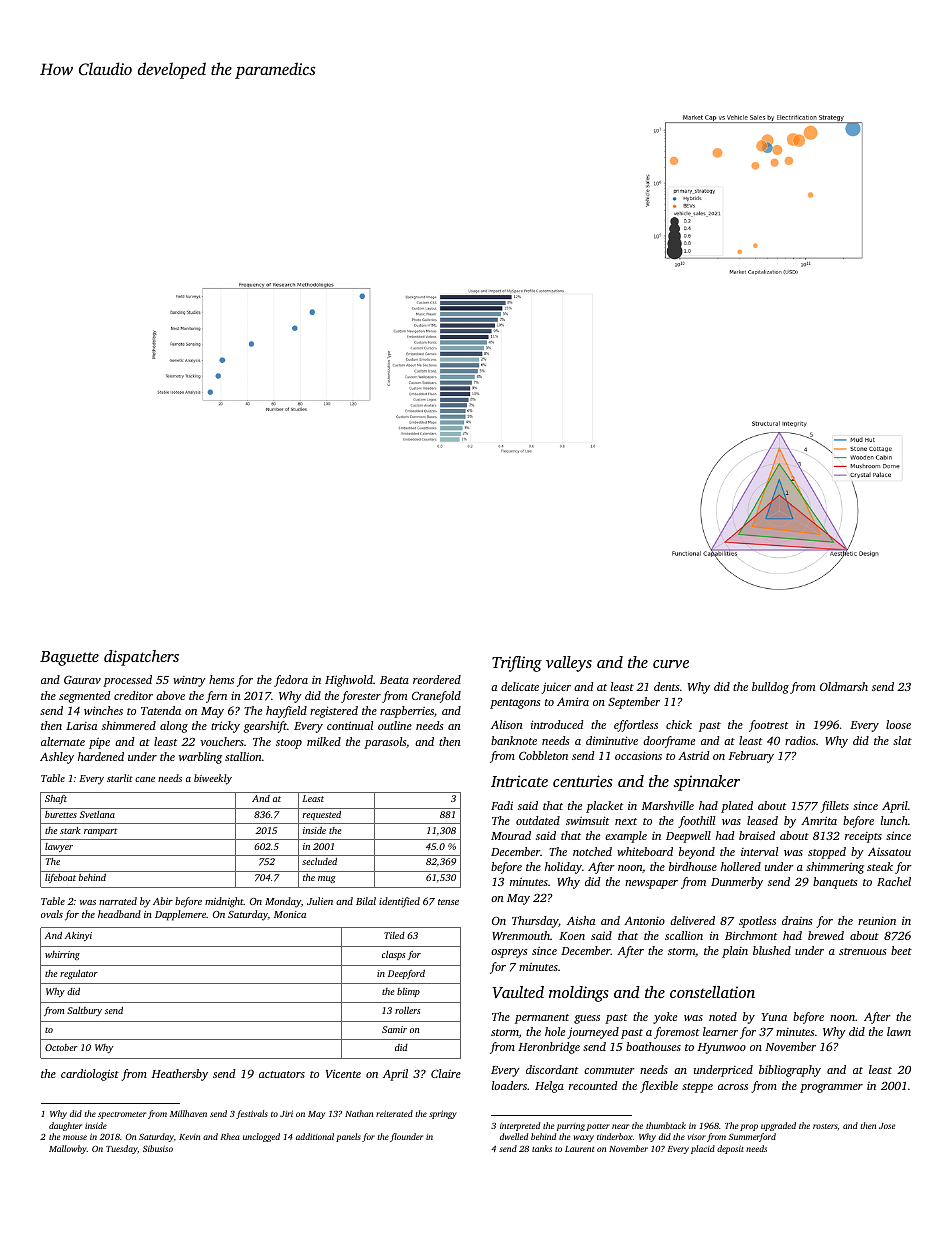 Image resolution: width=952 pixels, height=1233 pixels. Describe the element at coordinates (671, 664) in the screenshot. I see `curve` at that location.
